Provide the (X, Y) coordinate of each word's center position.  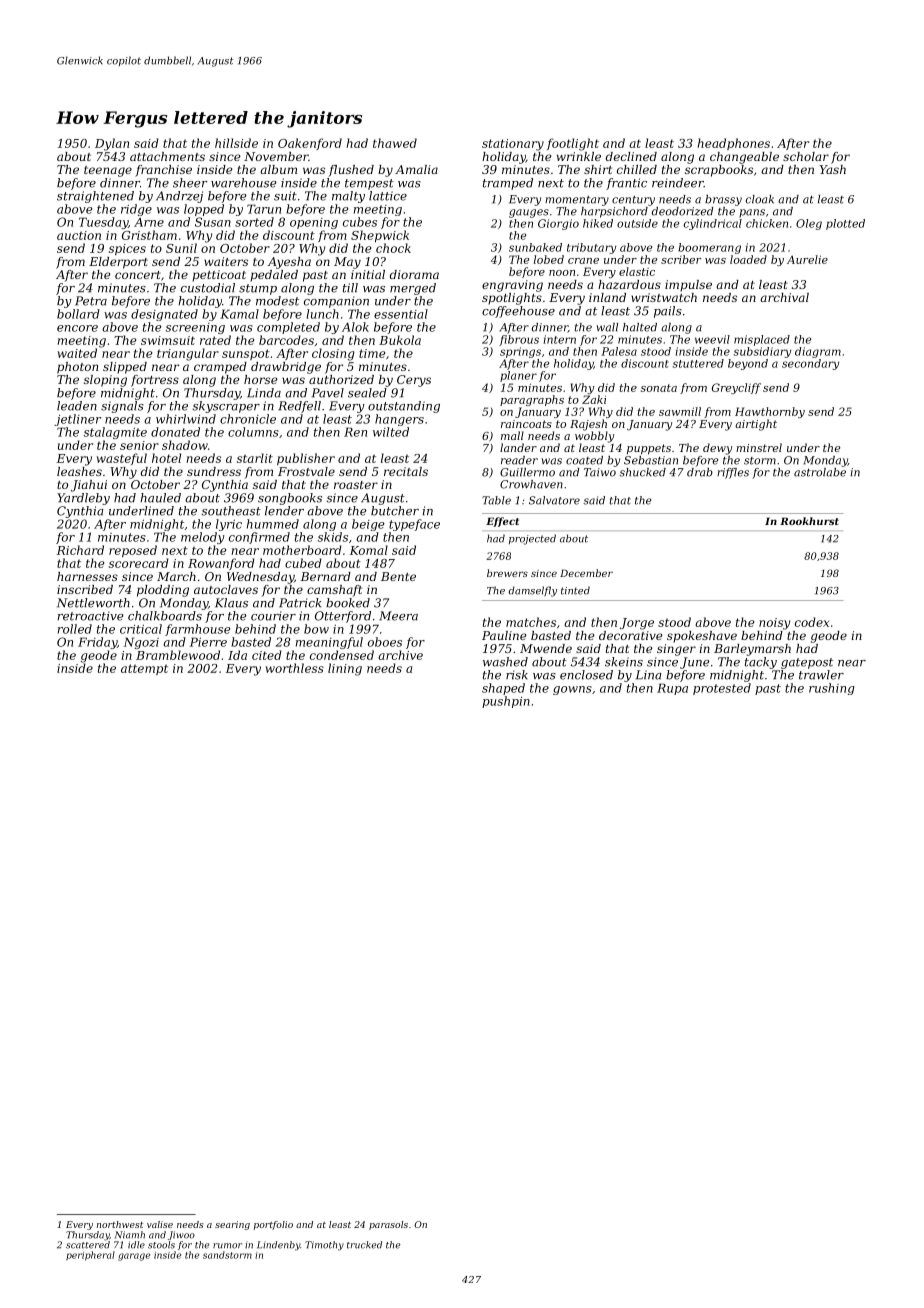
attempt (144, 669)
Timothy (324, 1246)
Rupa (672, 689)
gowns (572, 690)
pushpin (506, 702)
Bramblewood (178, 655)
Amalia (416, 169)
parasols (388, 1225)
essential (401, 314)
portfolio (273, 1225)
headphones (733, 144)
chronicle (248, 419)
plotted (845, 224)
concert (138, 275)
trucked (364, 1245)
